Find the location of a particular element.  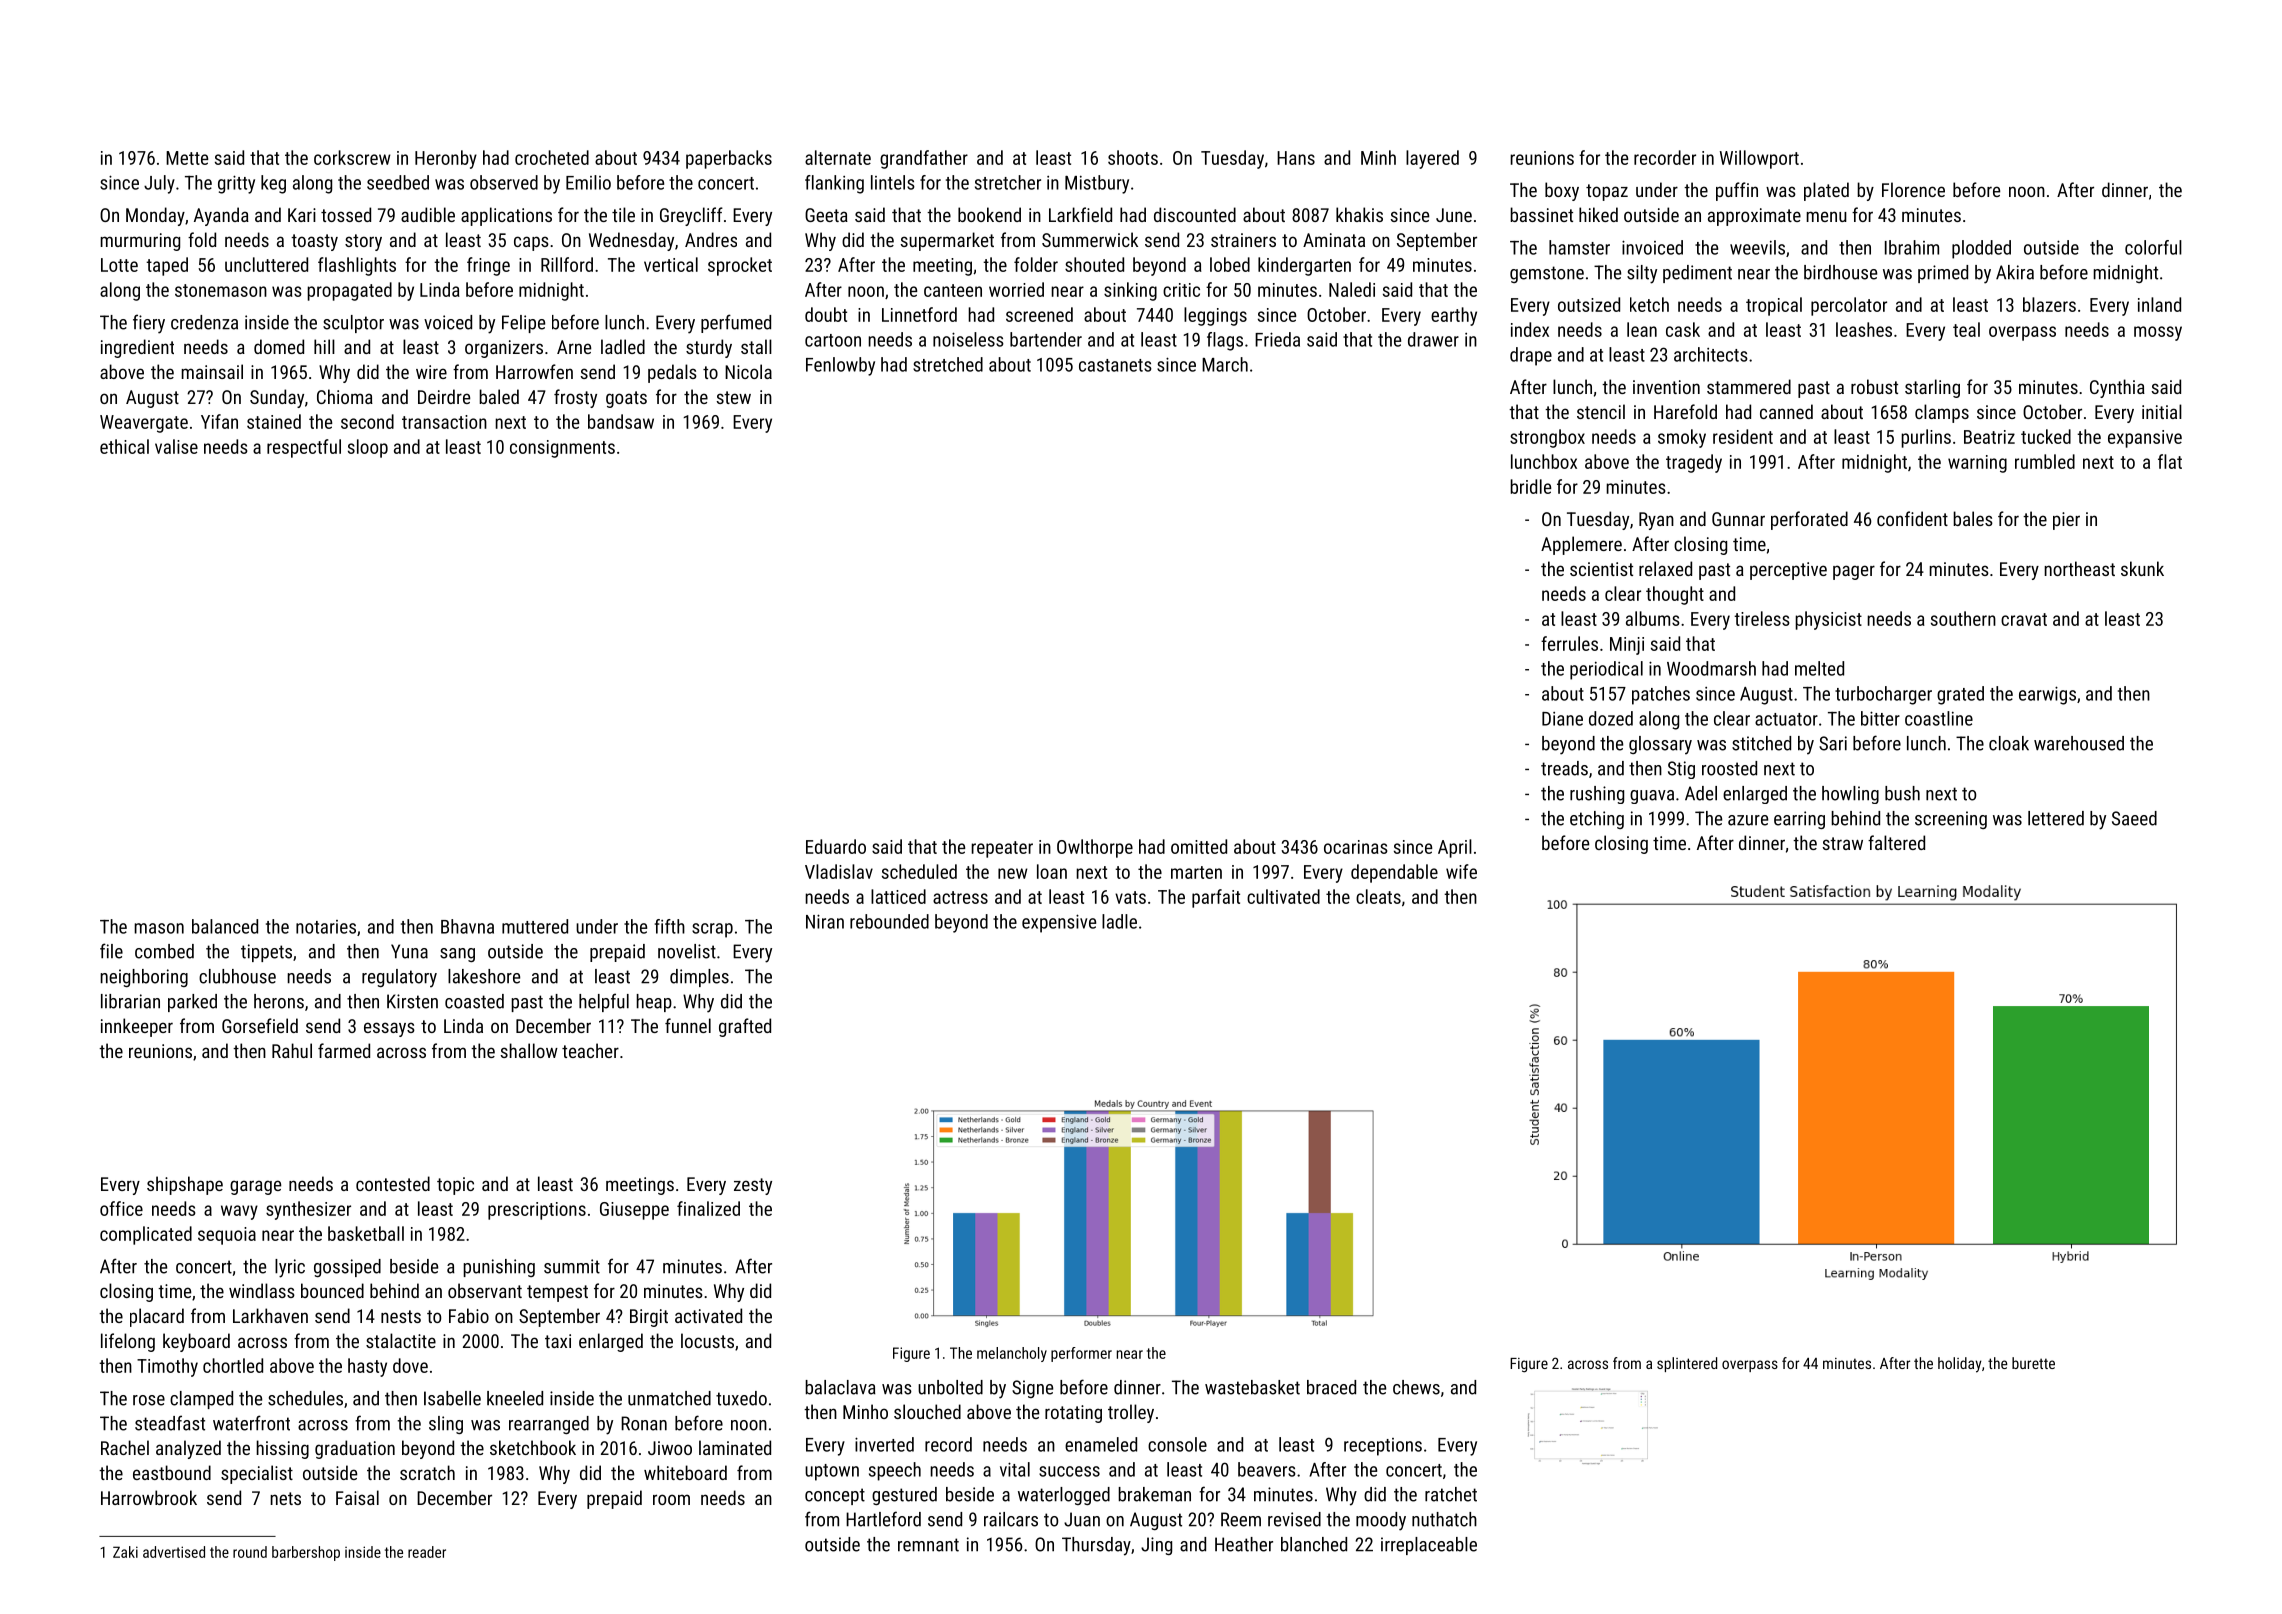

ethical is located at coordinates (124, 446).
